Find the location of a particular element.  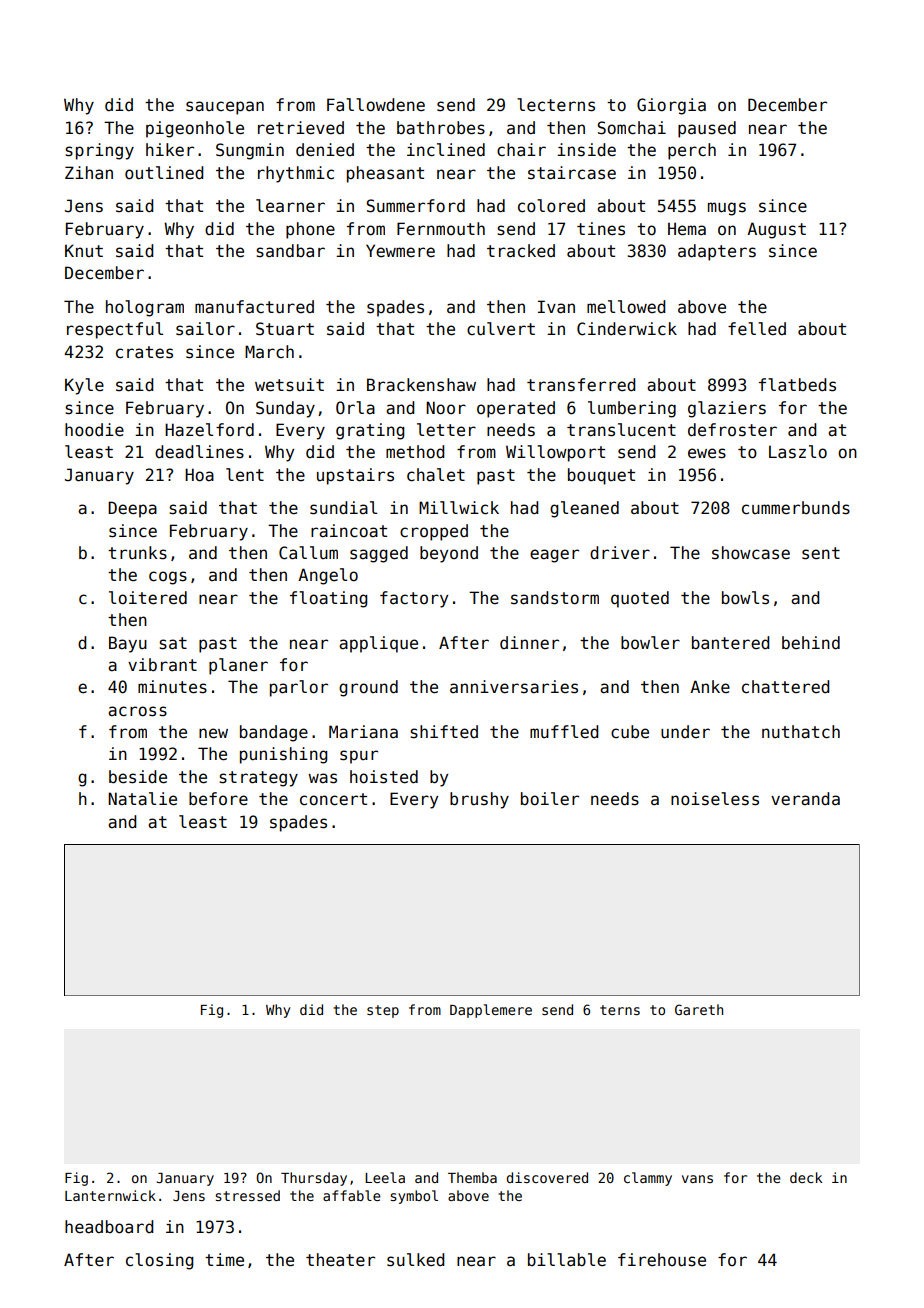

Summerford is located at coordinates (415, 206).
